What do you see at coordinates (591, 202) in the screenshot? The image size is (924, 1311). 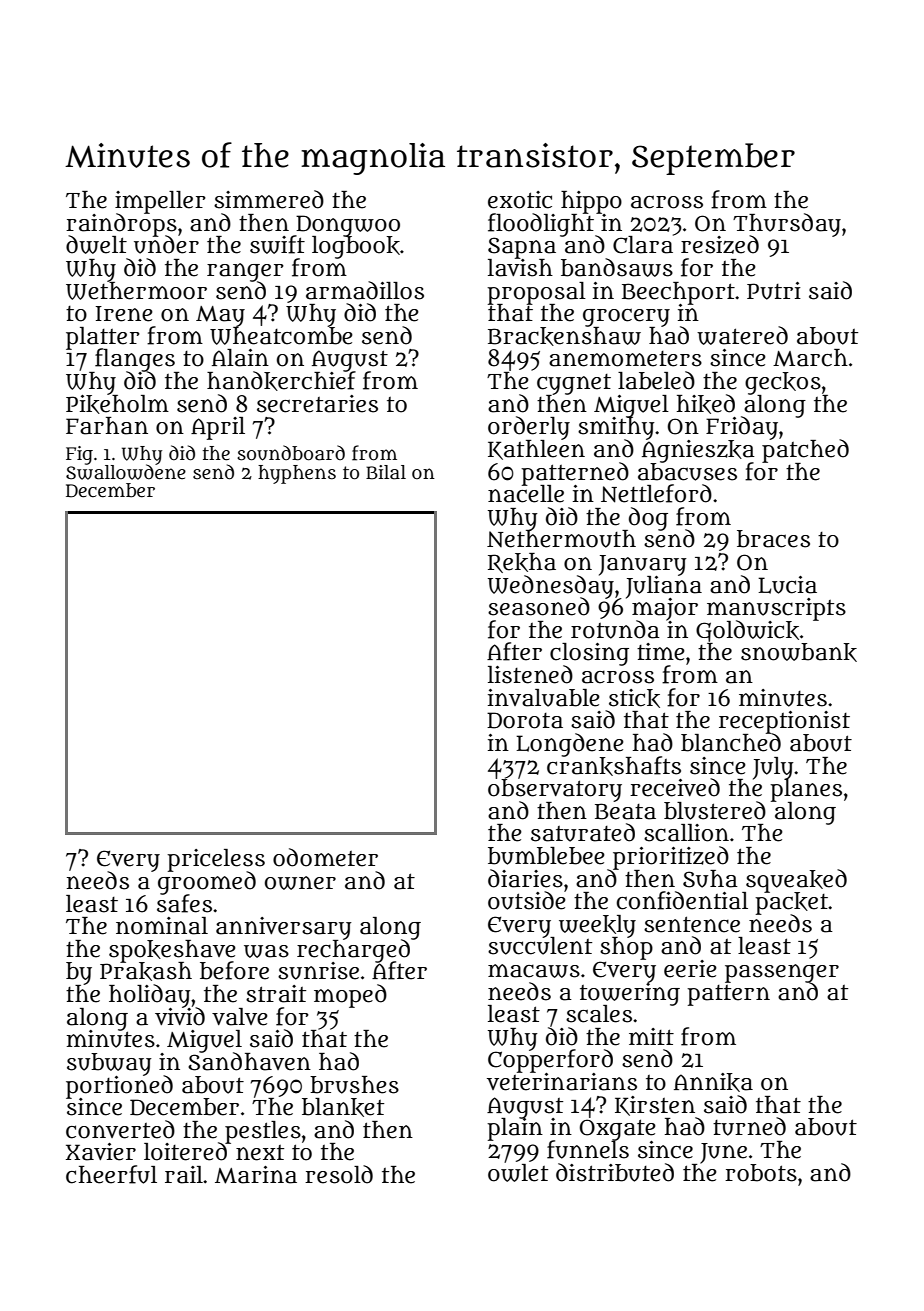 I see `hippo` at bounding box center [591, 202].
